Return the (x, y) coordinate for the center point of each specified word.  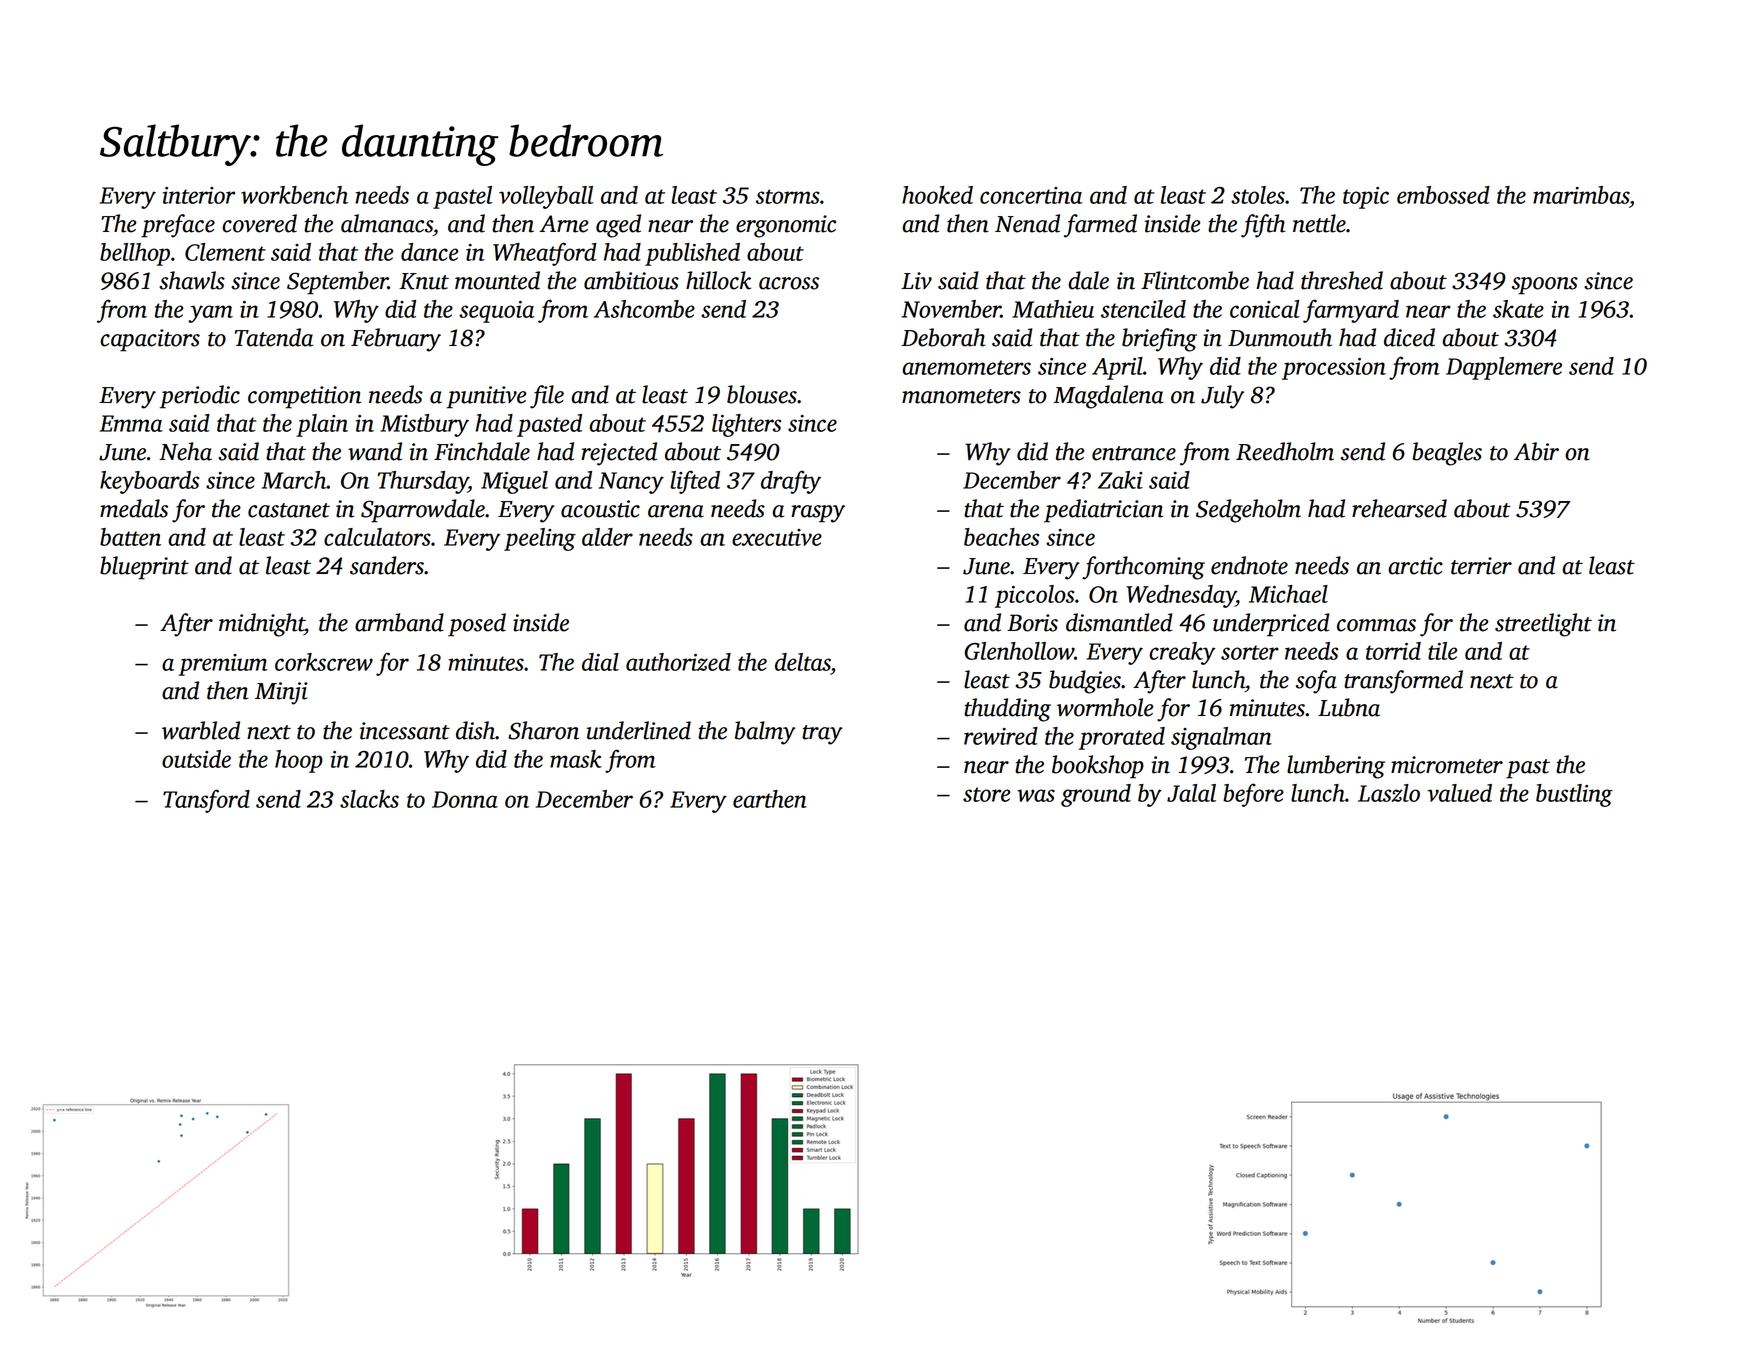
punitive (486, 397)
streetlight (1543, 625)
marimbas (1581, 195)
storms (788, 196)
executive (777, 537)
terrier (1481, 566)
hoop (299, 761)
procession (1334, 369)
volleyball (546, 197)
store (986, 794)
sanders (387, 565)
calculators (377, 537)
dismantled (1119, 622)
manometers (961, 396)
